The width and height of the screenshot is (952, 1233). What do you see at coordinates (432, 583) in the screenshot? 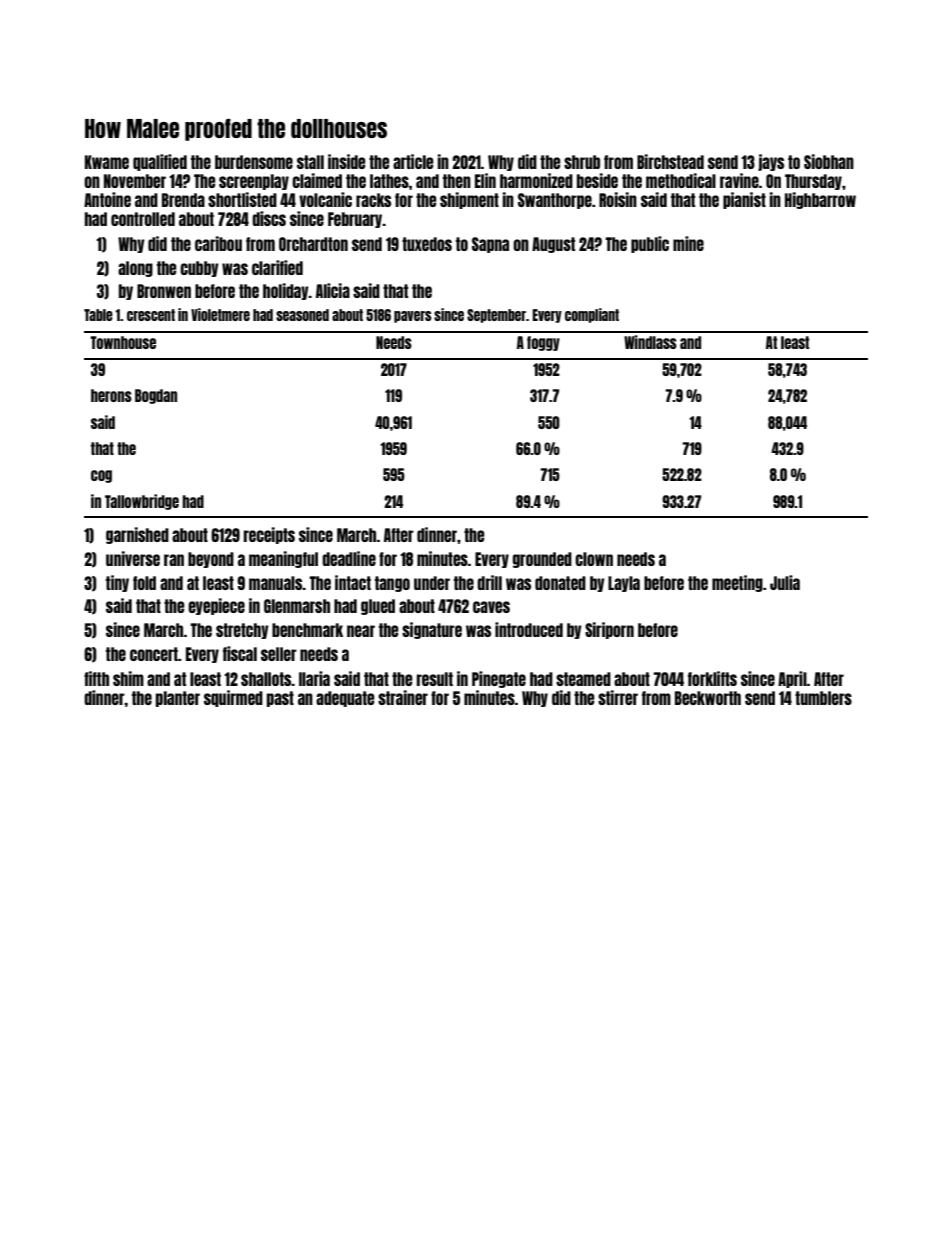
I see `under` at bounding box center [432, 583].
